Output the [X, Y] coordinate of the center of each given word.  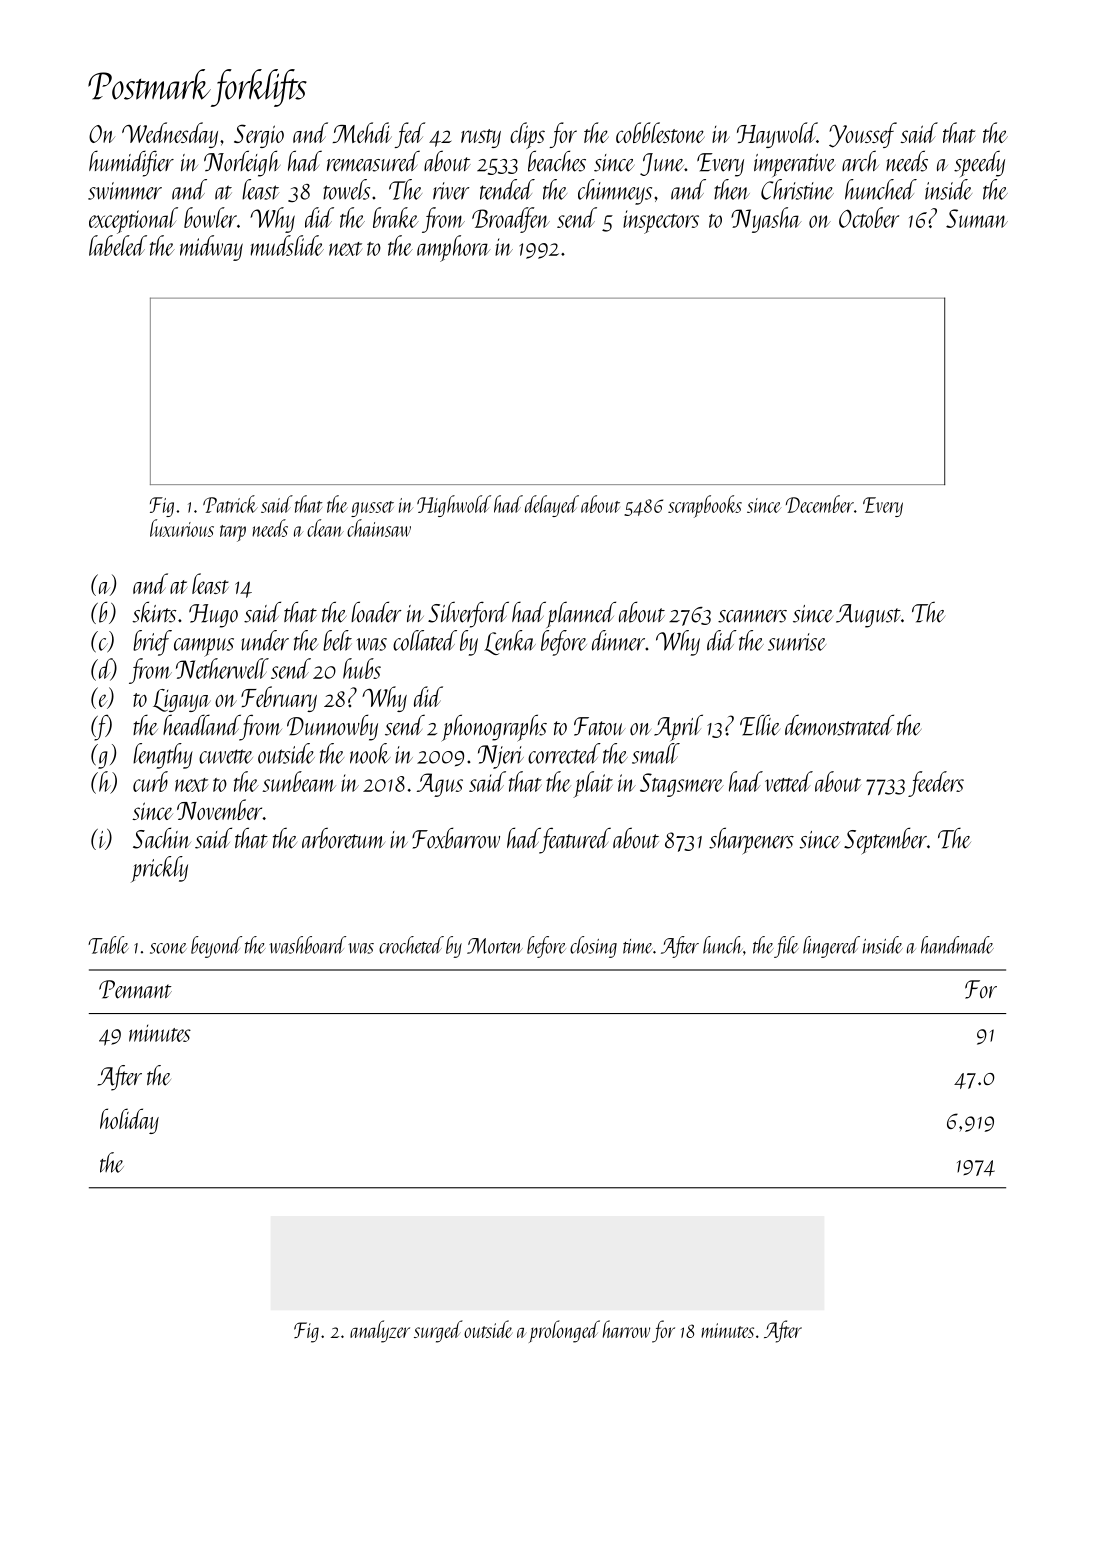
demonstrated [839, 725]
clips [527, 135]
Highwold [454, 506]
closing [593, 947]
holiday [129, 1121]
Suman [977, 218]
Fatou [599, 726]
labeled [118, 245]
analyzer [380, 1331]
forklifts [259, 88]
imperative [794, 165]
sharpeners [751, 841]
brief [152, 643]
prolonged [564, 1331]
